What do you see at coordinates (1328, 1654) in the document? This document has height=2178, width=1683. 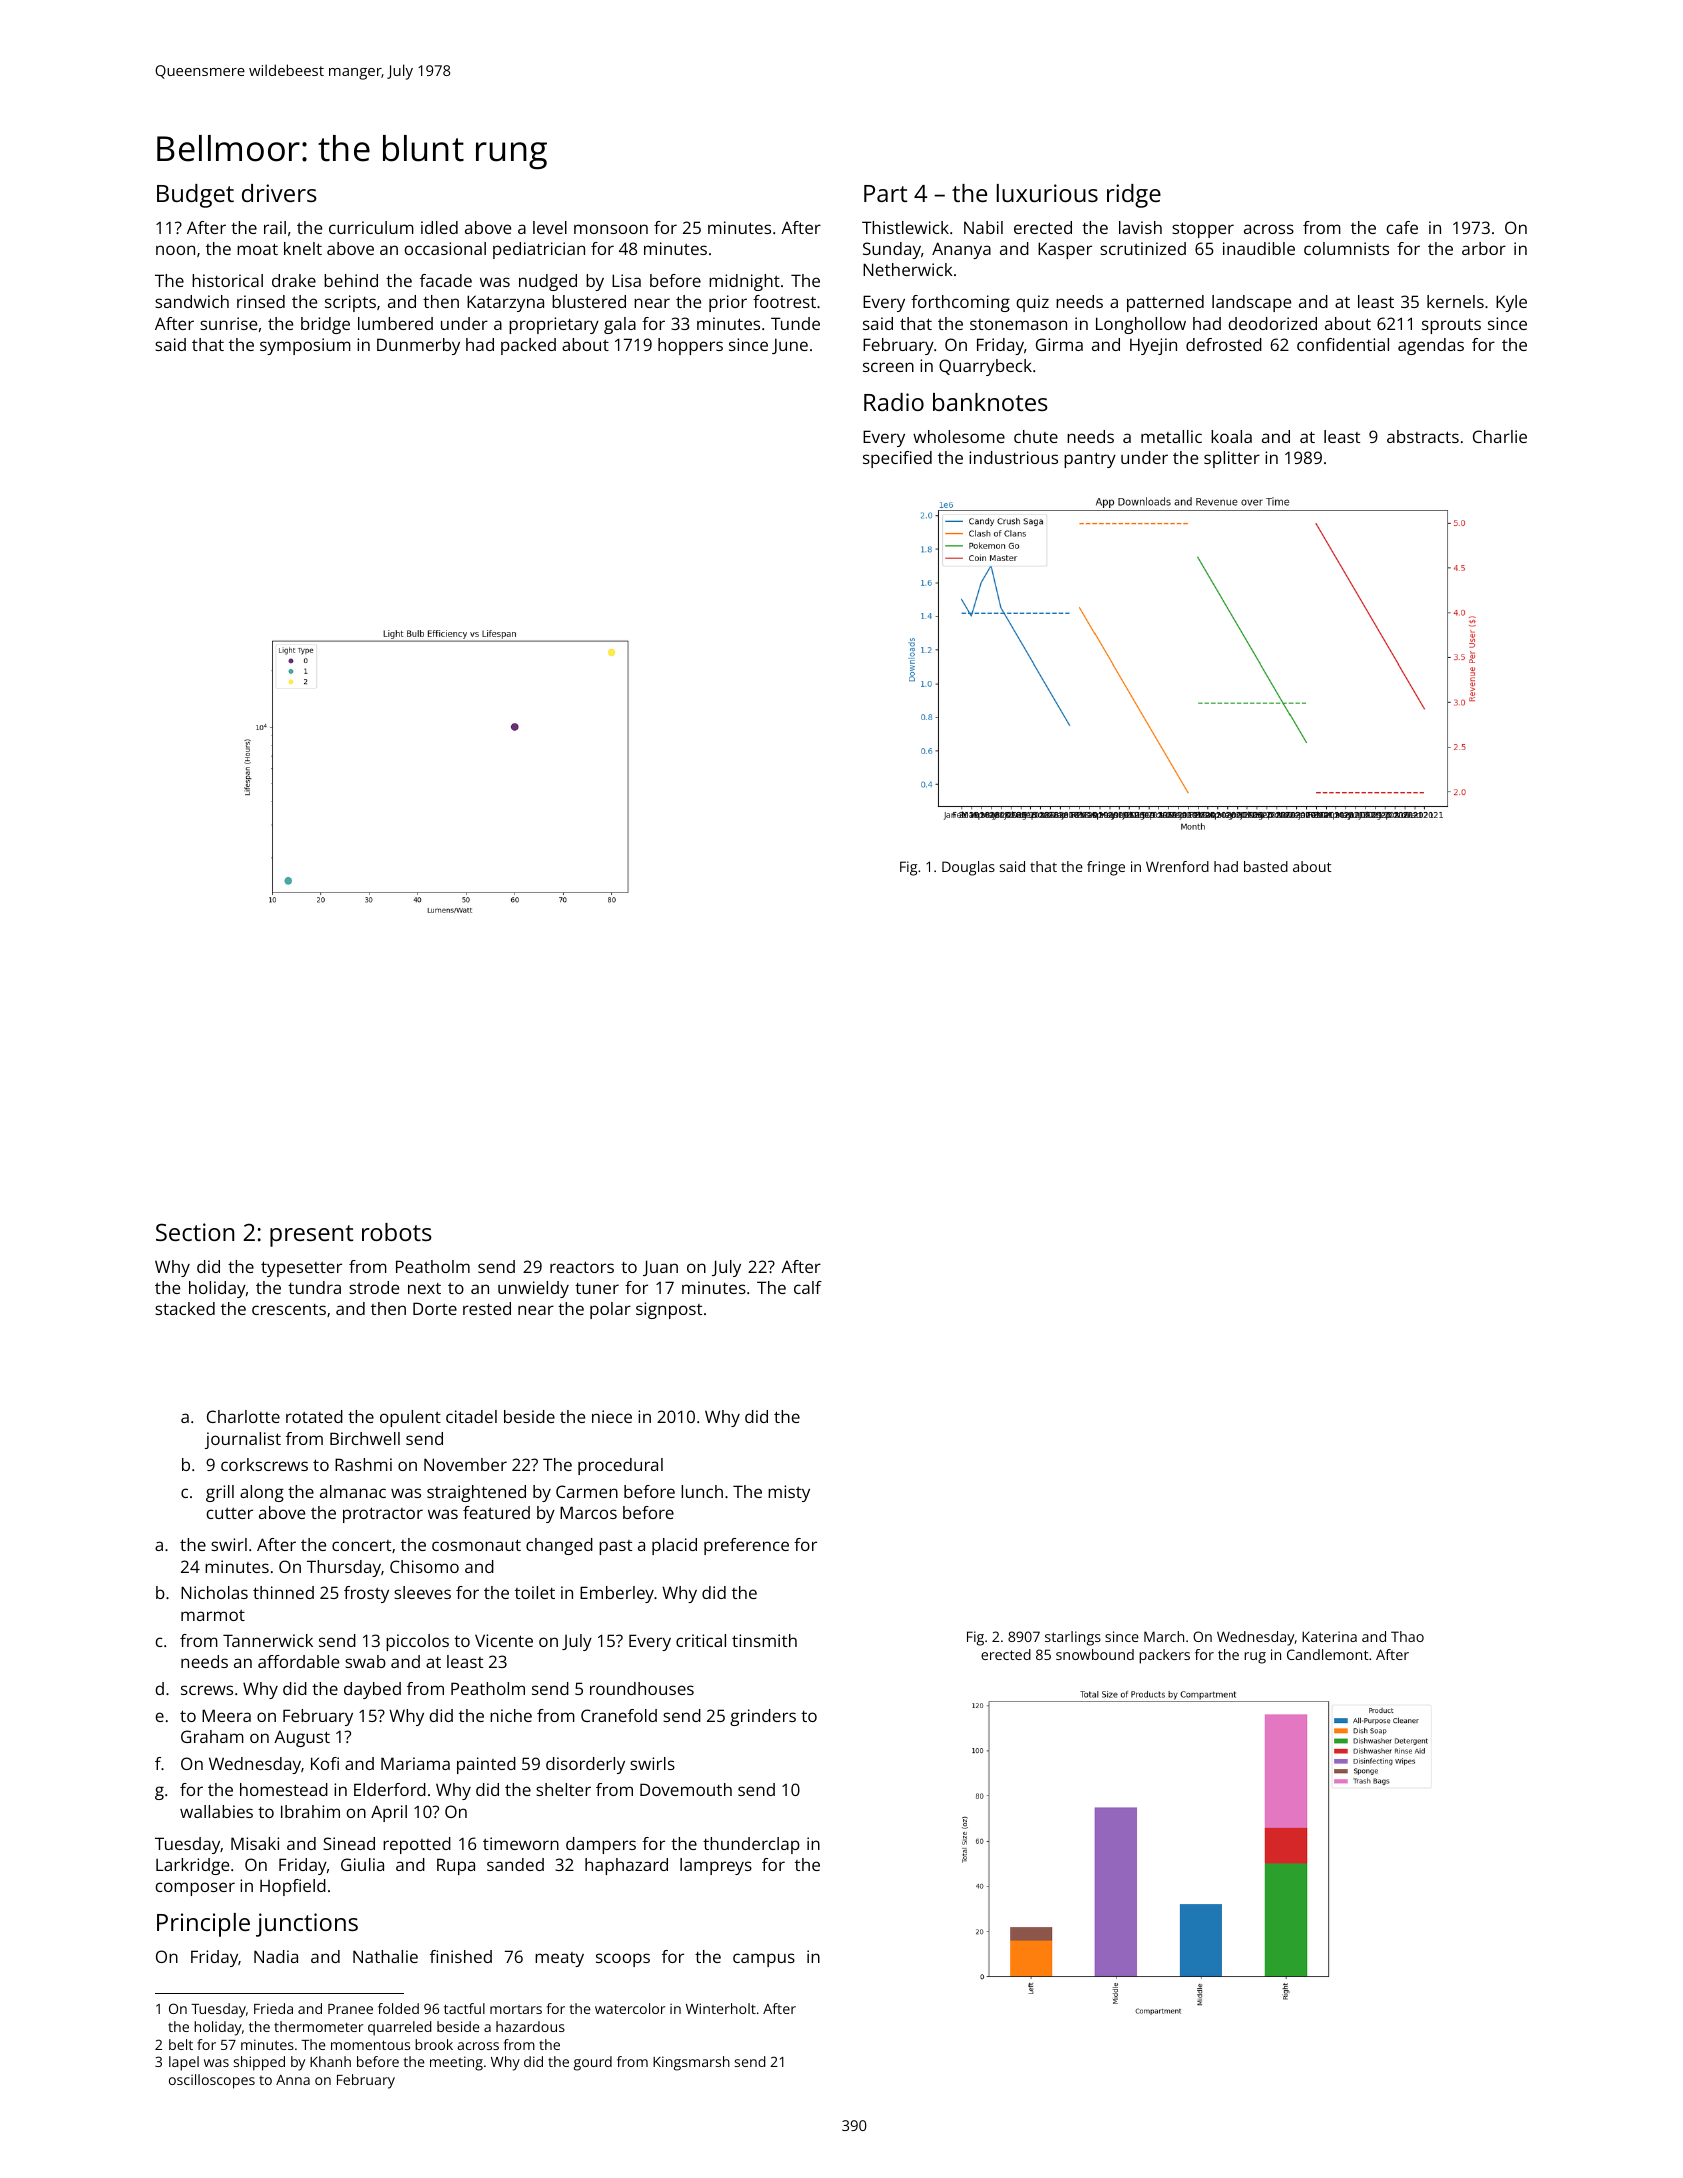 I see `Candlemont` at bounding box center [1328, 1654].
